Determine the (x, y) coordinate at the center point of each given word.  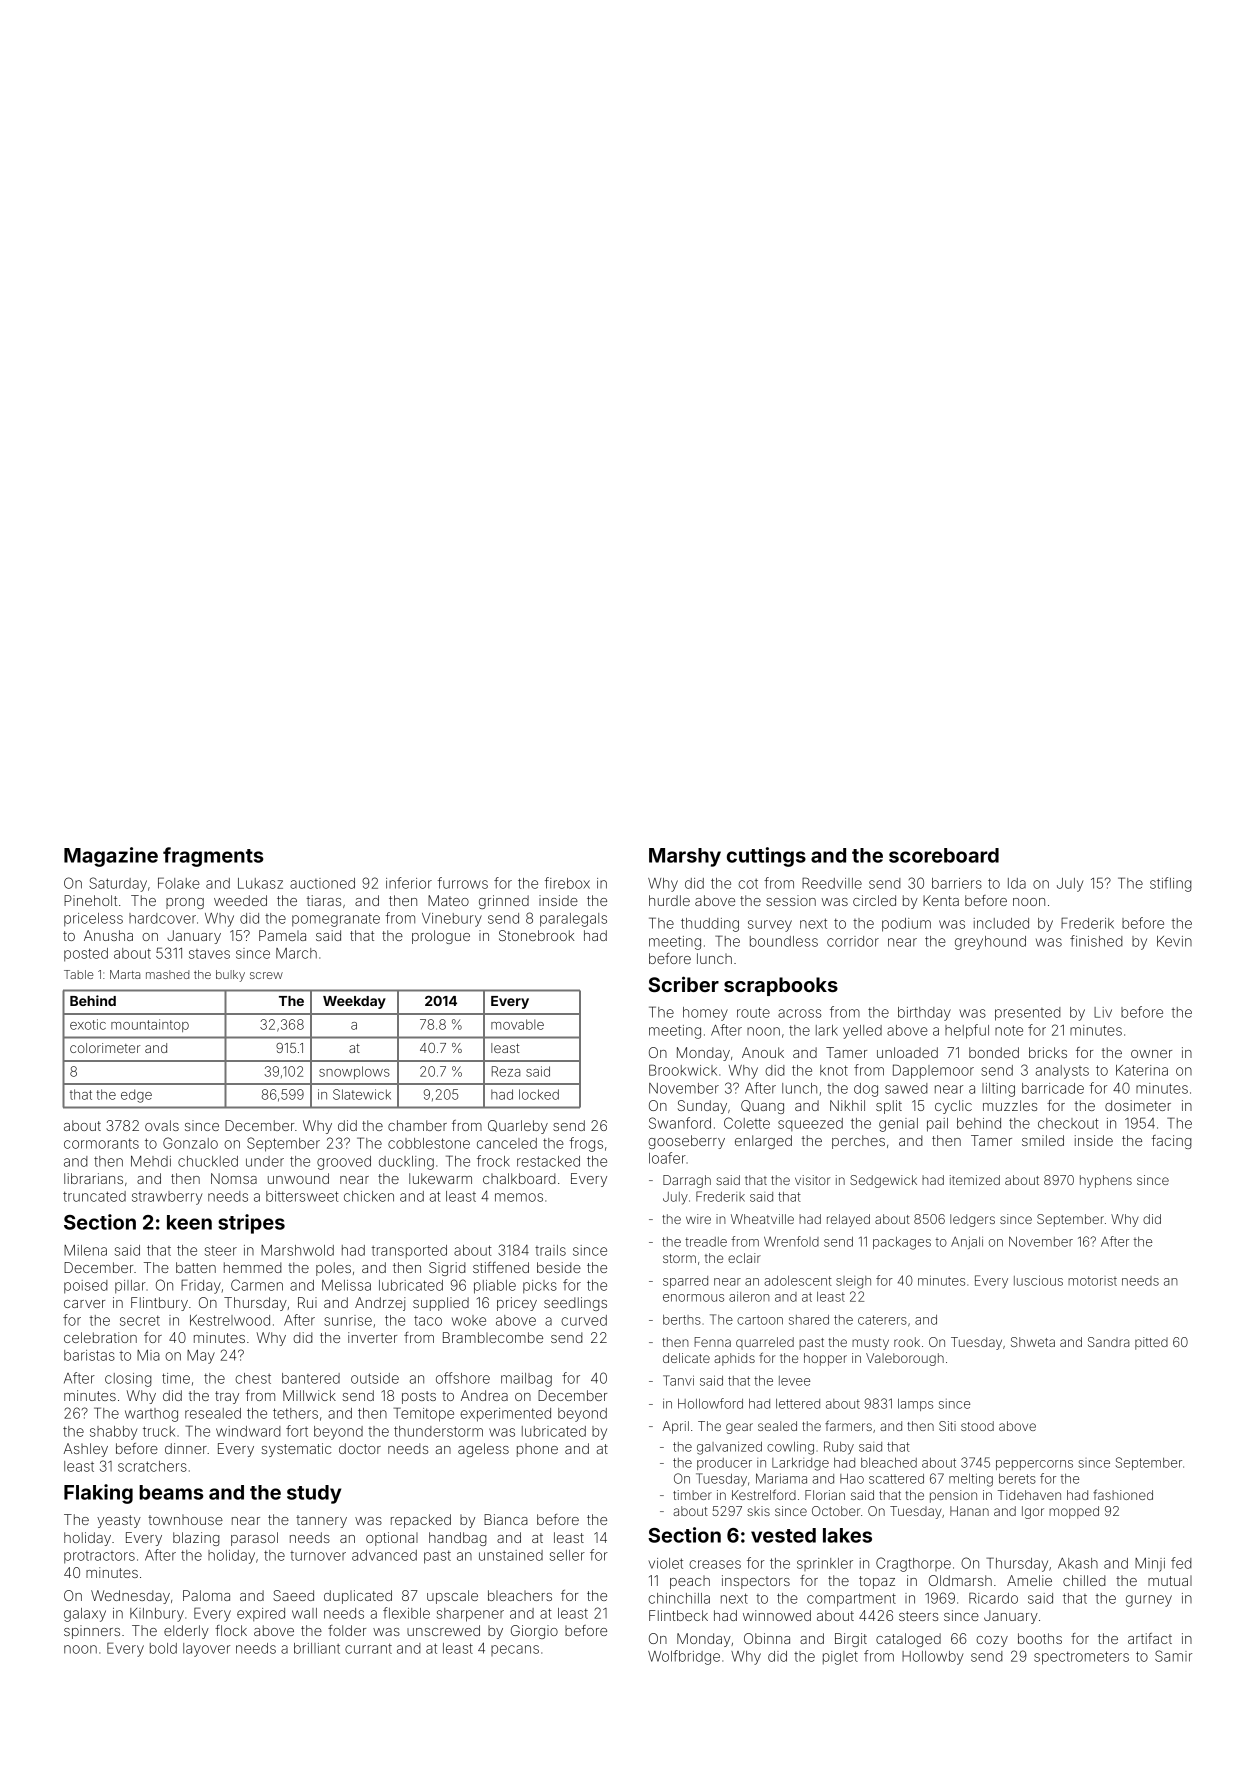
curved (584, 1320)
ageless (483, 1450)
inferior (409, 883)
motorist (1092, 1281)
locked (539, 1094)
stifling (1171, 884)
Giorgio (534, 1632)
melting (971, 1480)
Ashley (86, 1450)
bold (163, 1648)
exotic (88, 1024)
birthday (924, 1014)
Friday (201, 1286)
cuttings (766, 857)
